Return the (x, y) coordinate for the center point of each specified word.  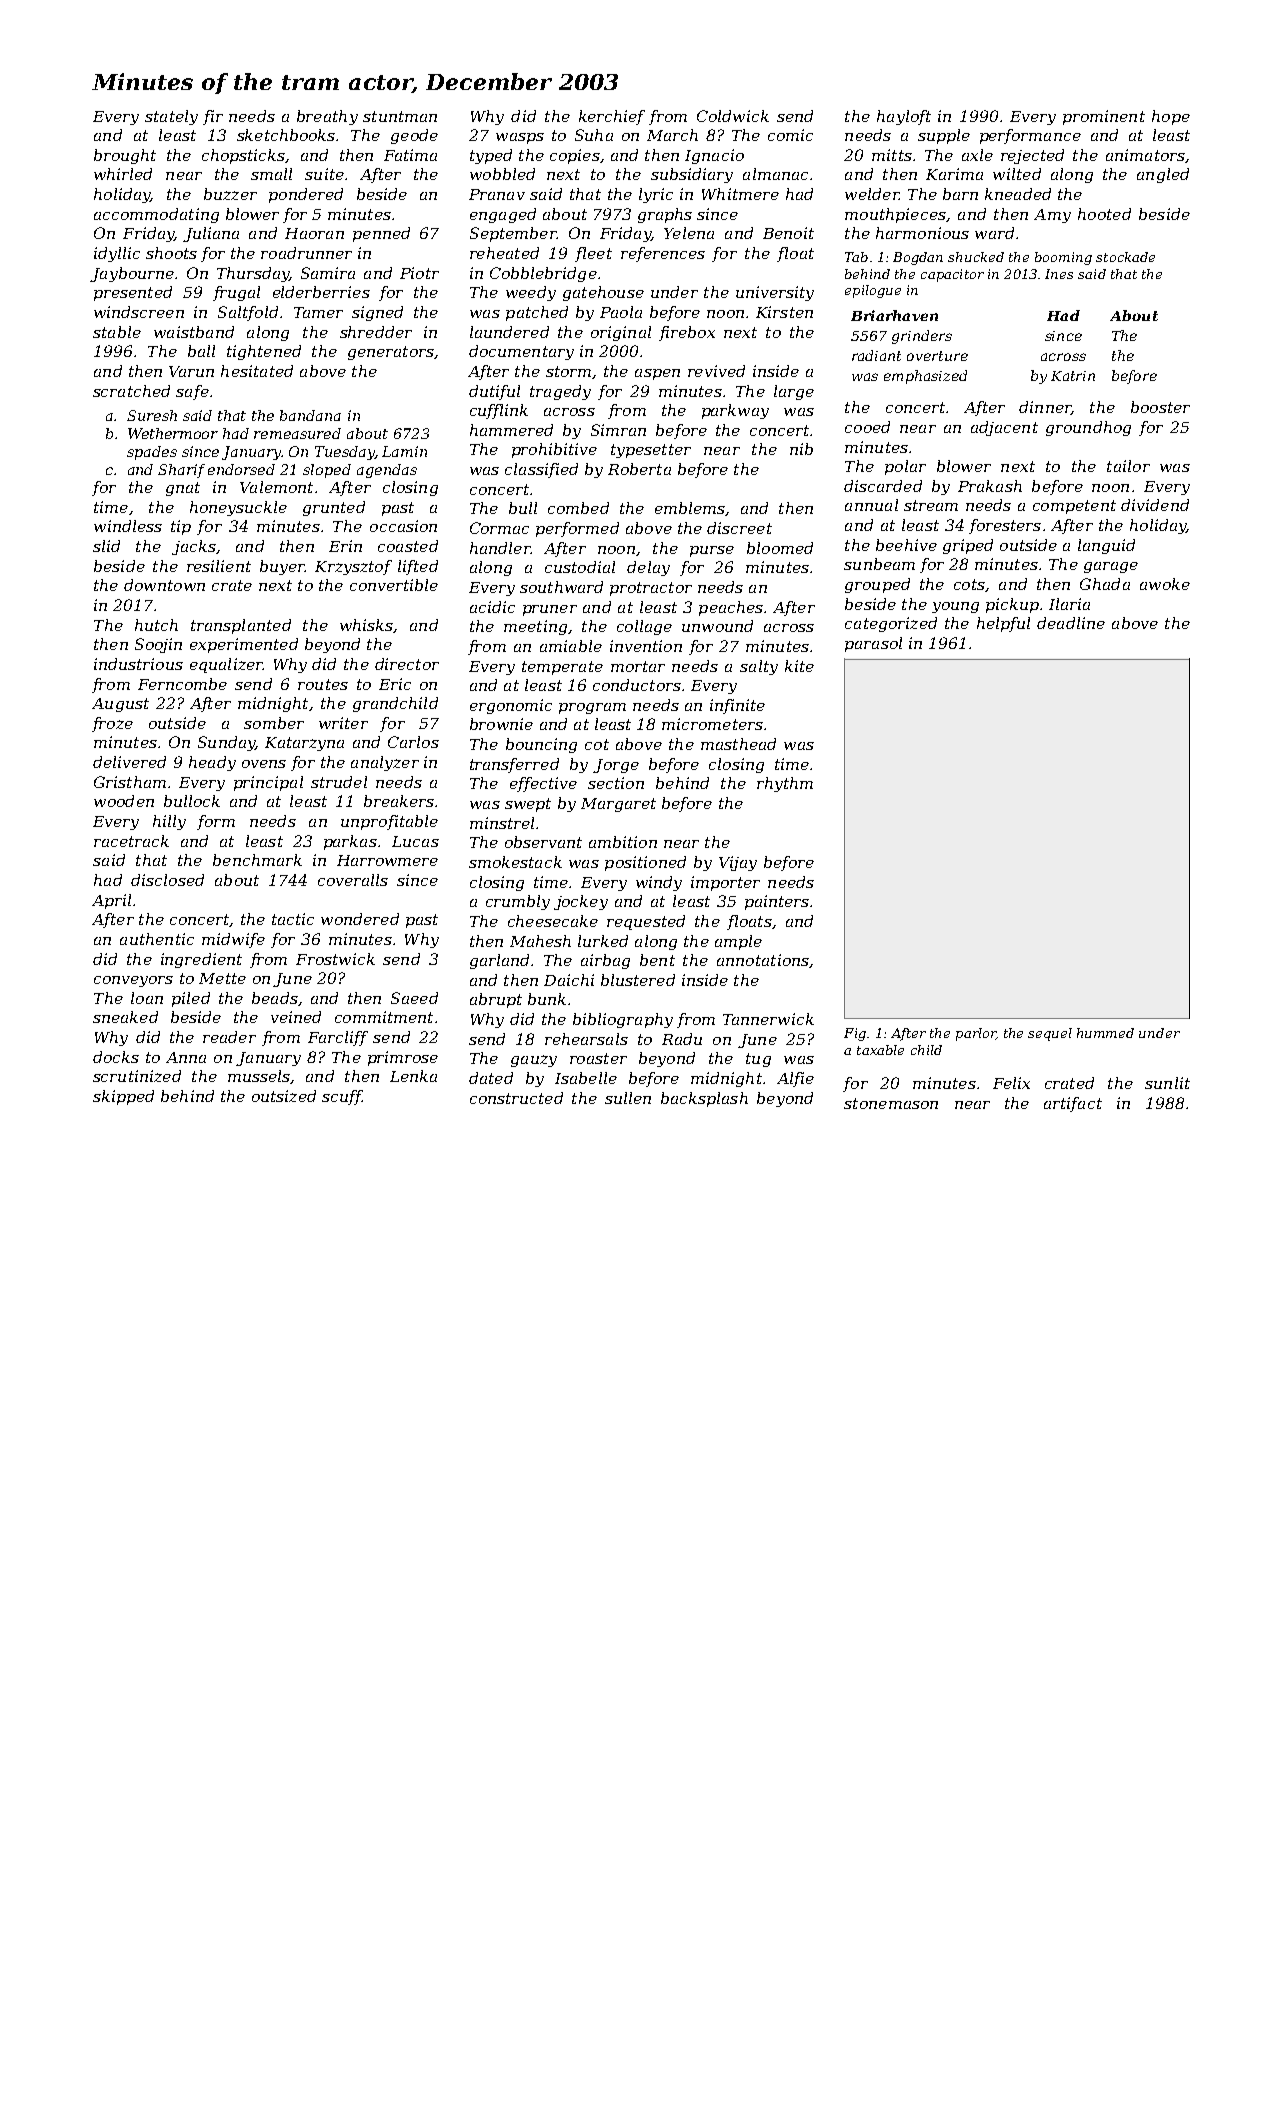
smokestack (515, 862)
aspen (657, 374)
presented (133, 293)
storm (568, 371)
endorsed (241, 469)
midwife (233, 940)
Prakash (990, 486)
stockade (1125, 257)
